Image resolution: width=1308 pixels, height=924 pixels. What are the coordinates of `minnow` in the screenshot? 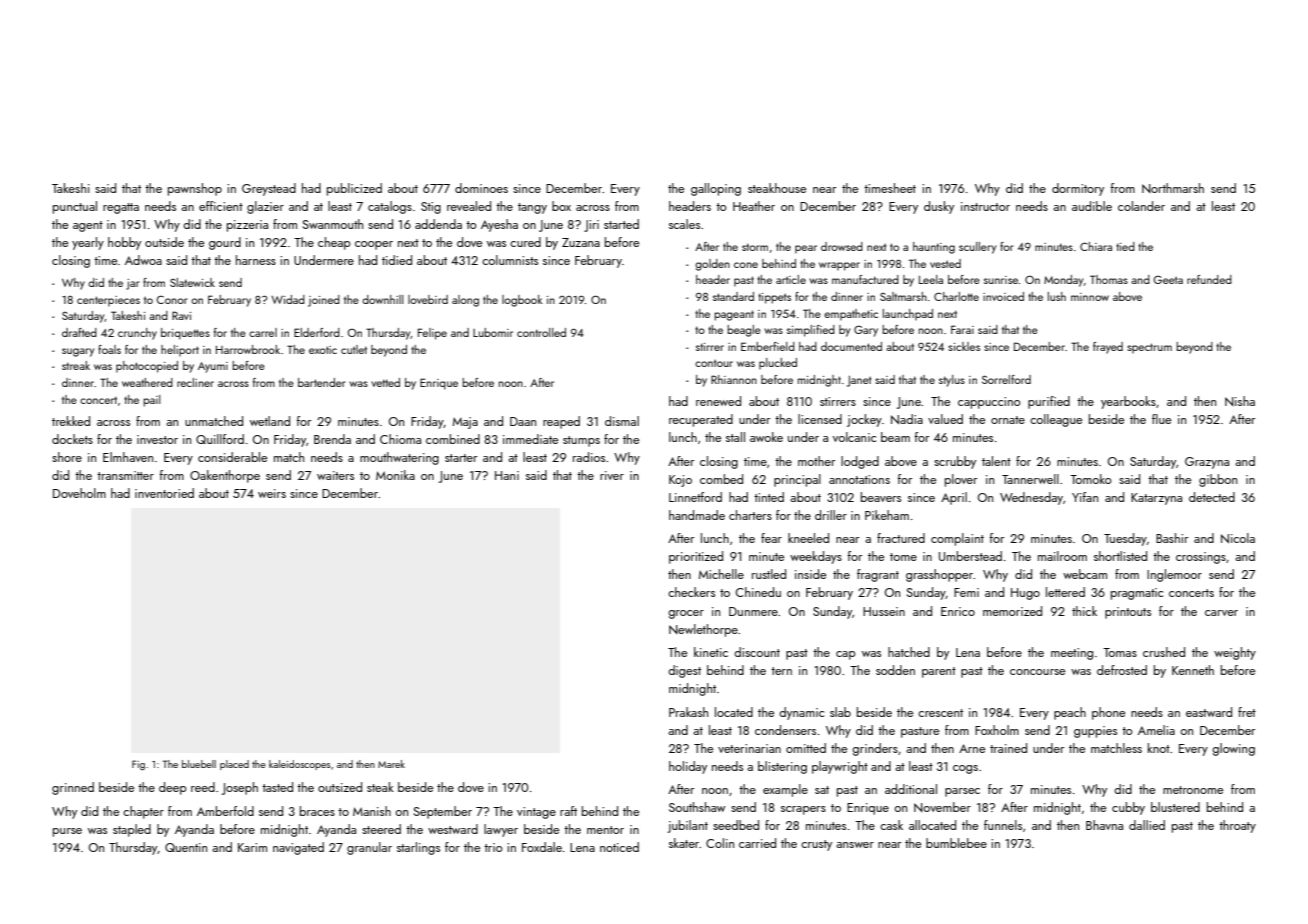 It's located at (1090, 297).
